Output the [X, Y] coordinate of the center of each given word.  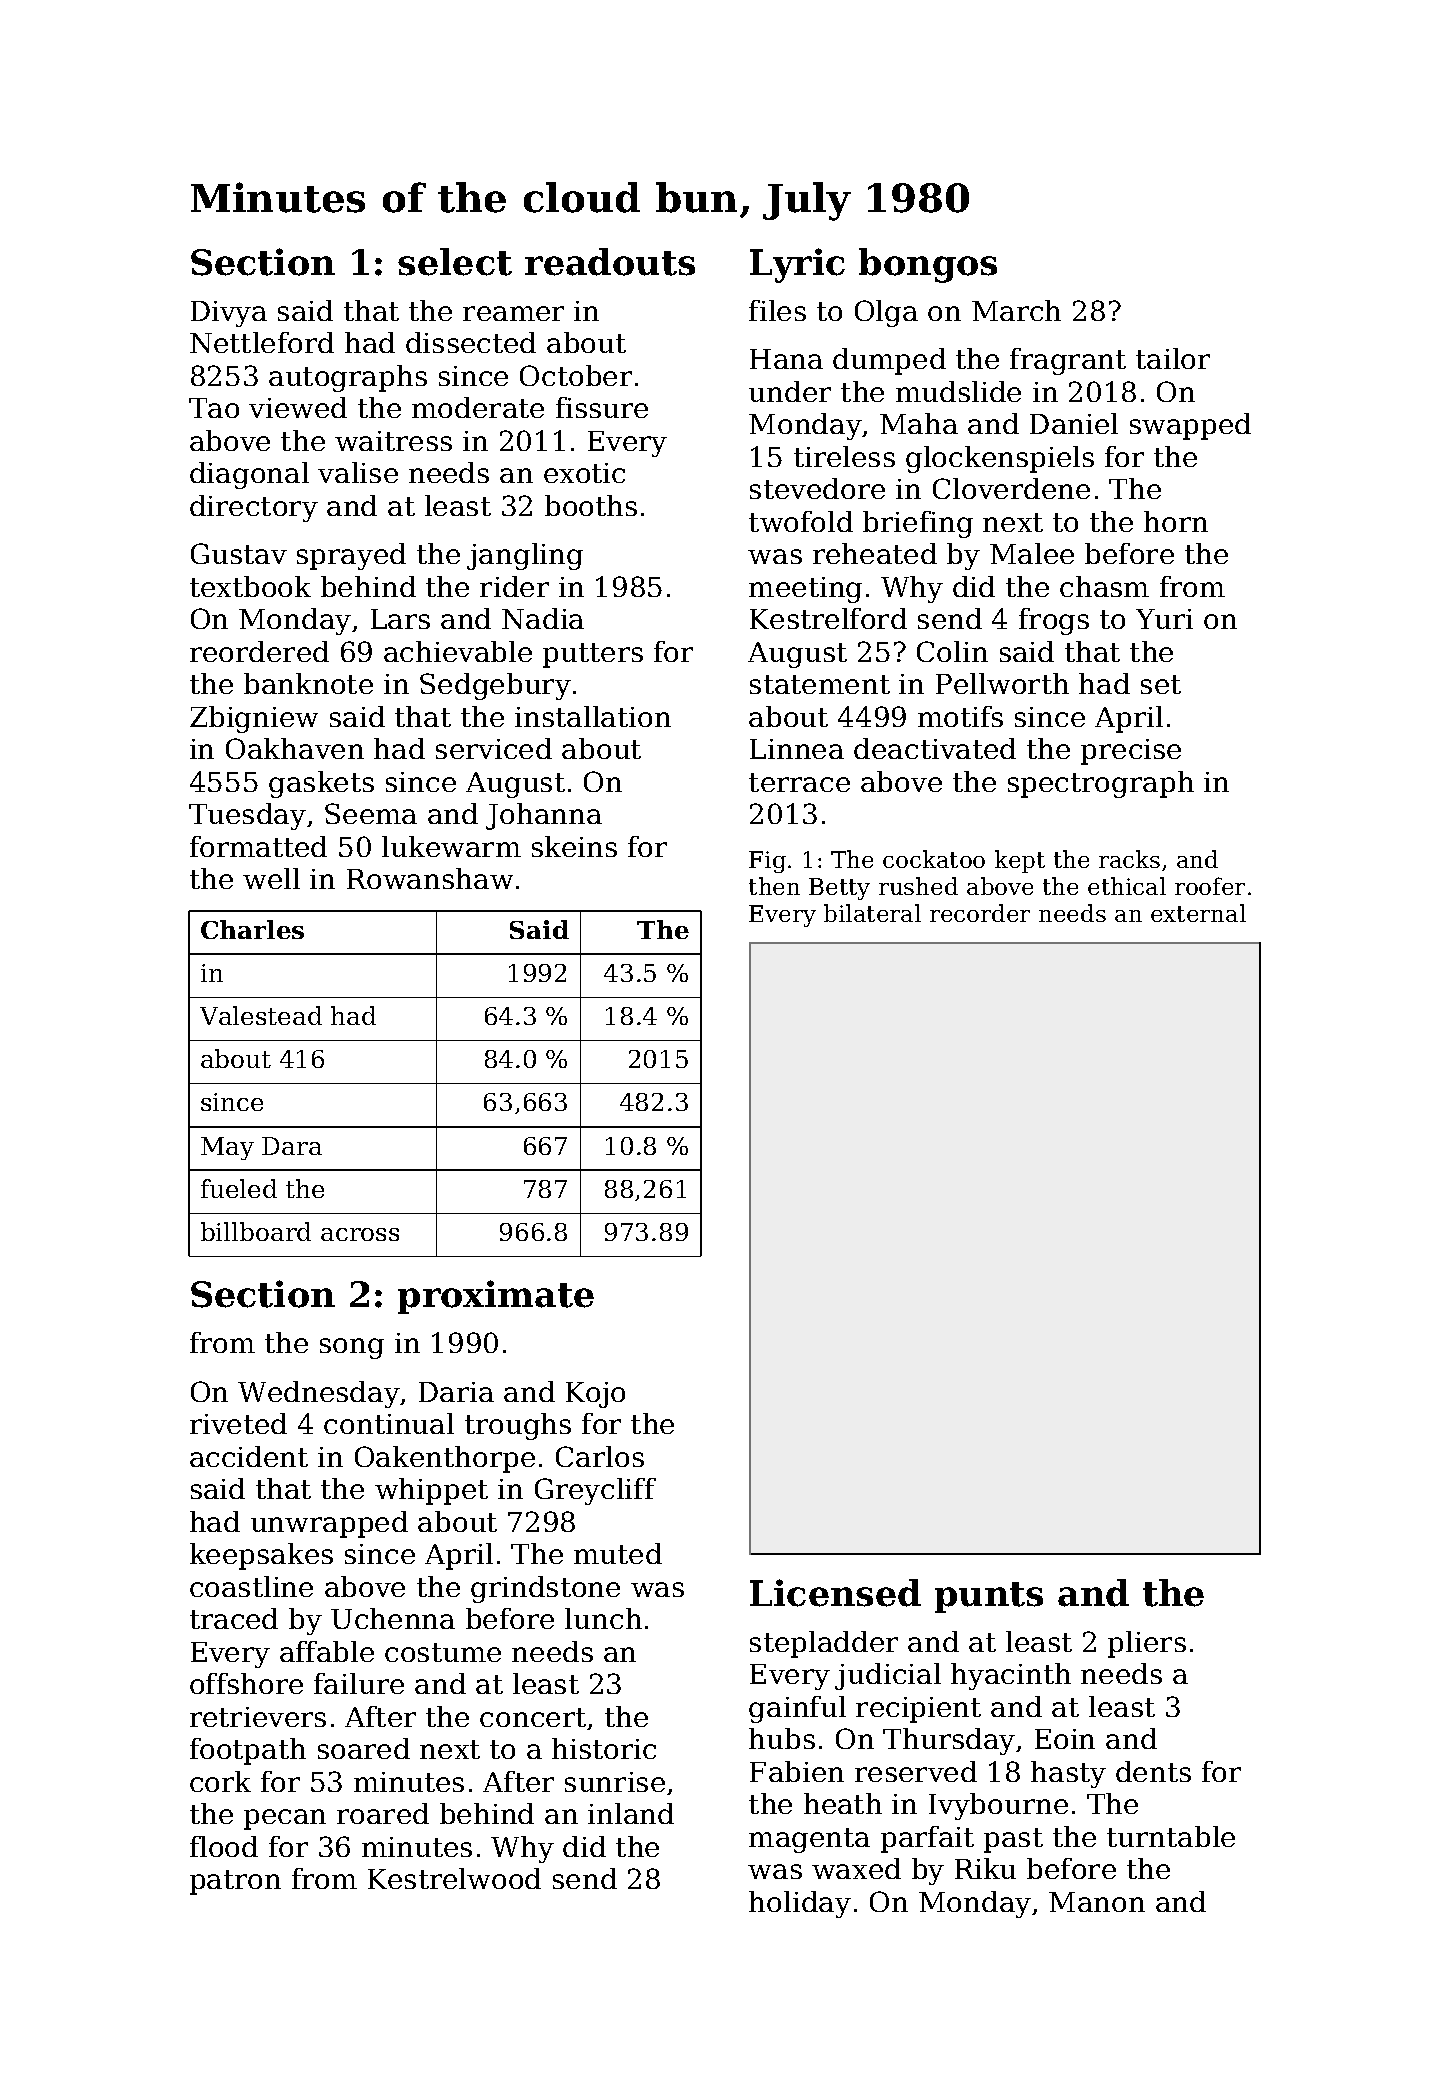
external [1198, 913]
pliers [1147, 1644]
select [455, 262]
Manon [1097, 1902]
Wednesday [319, 1394]
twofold [801, 521]
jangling [525, 556]
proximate [496, 1297]
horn [1176, 521]
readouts [610, 262]
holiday [800, 1904]
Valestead [261, 1015]
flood [224, 1846]
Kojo [595, 1395]
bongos [928, 265]
